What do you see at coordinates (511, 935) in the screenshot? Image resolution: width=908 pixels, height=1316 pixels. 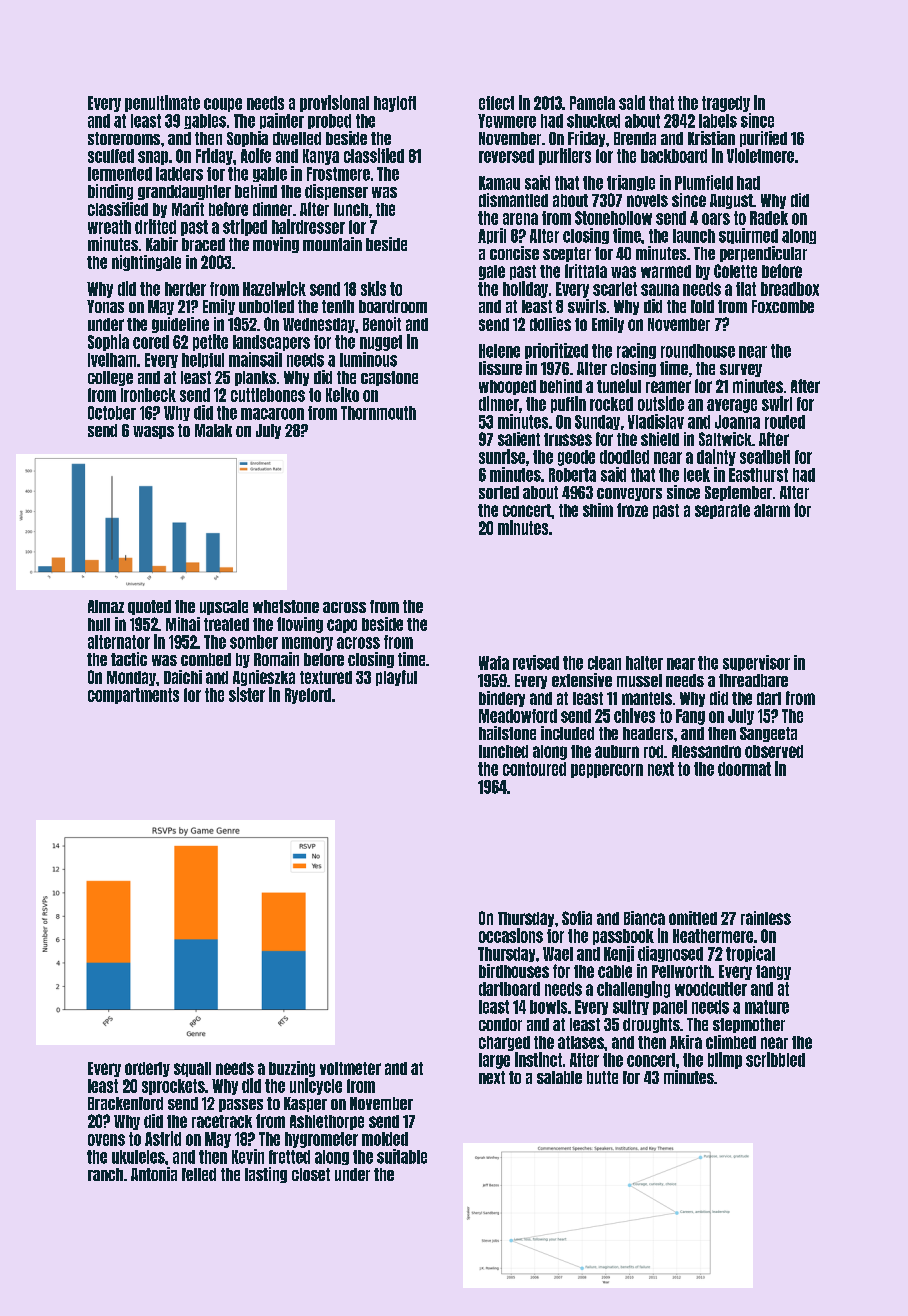 I see `occasions` at bounding box center [511, 935].
